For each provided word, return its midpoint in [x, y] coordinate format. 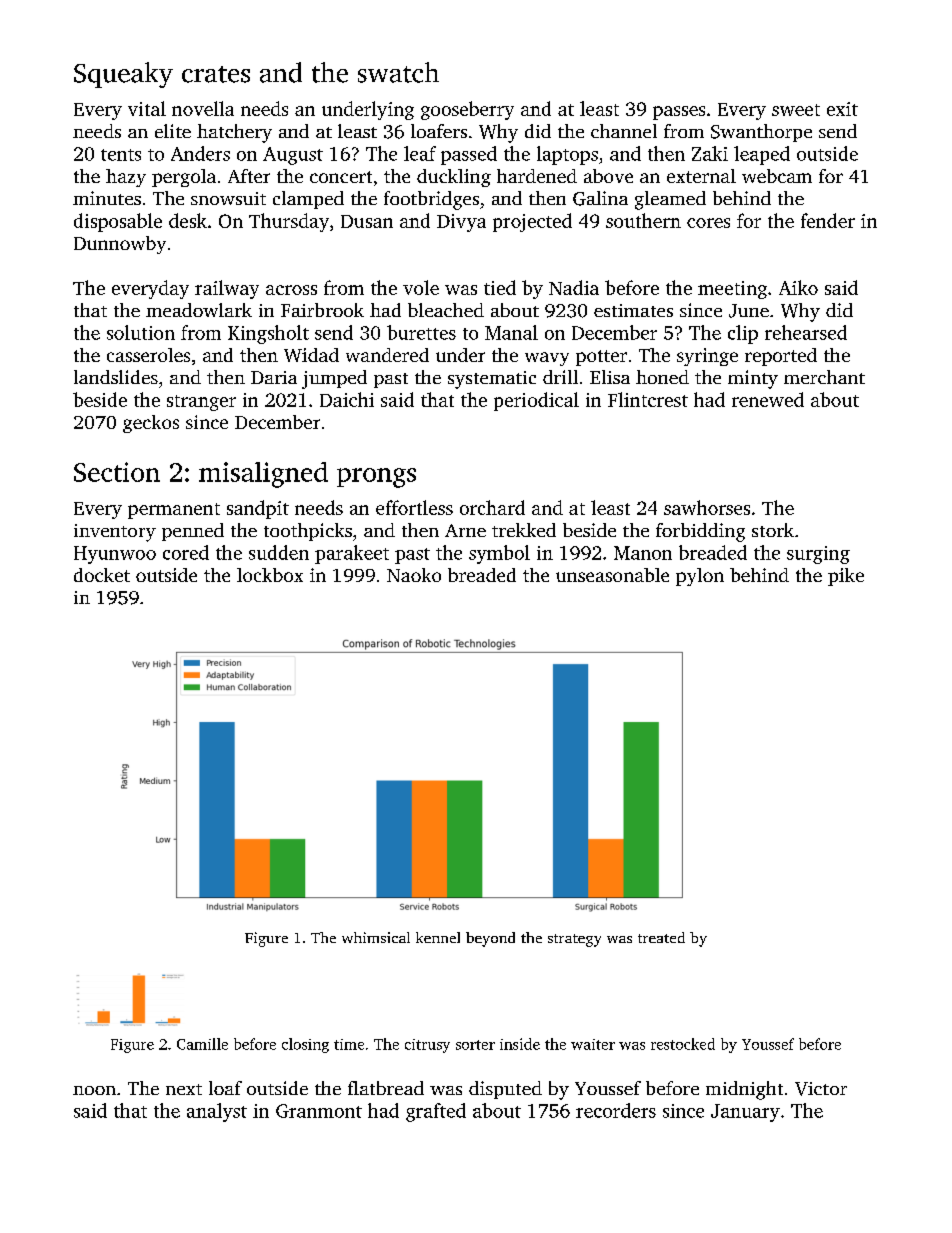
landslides [116, 377]
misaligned [263, 475]
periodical [536, 401]
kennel [438, 937]
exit [842, 109]
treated [661, 937]
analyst [217, 1112]
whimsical [376, 937]
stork [773, 530]
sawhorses [707, 507]
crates [216, 74]
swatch [398, 72]
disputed [505, 1090]
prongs [376, 478]
